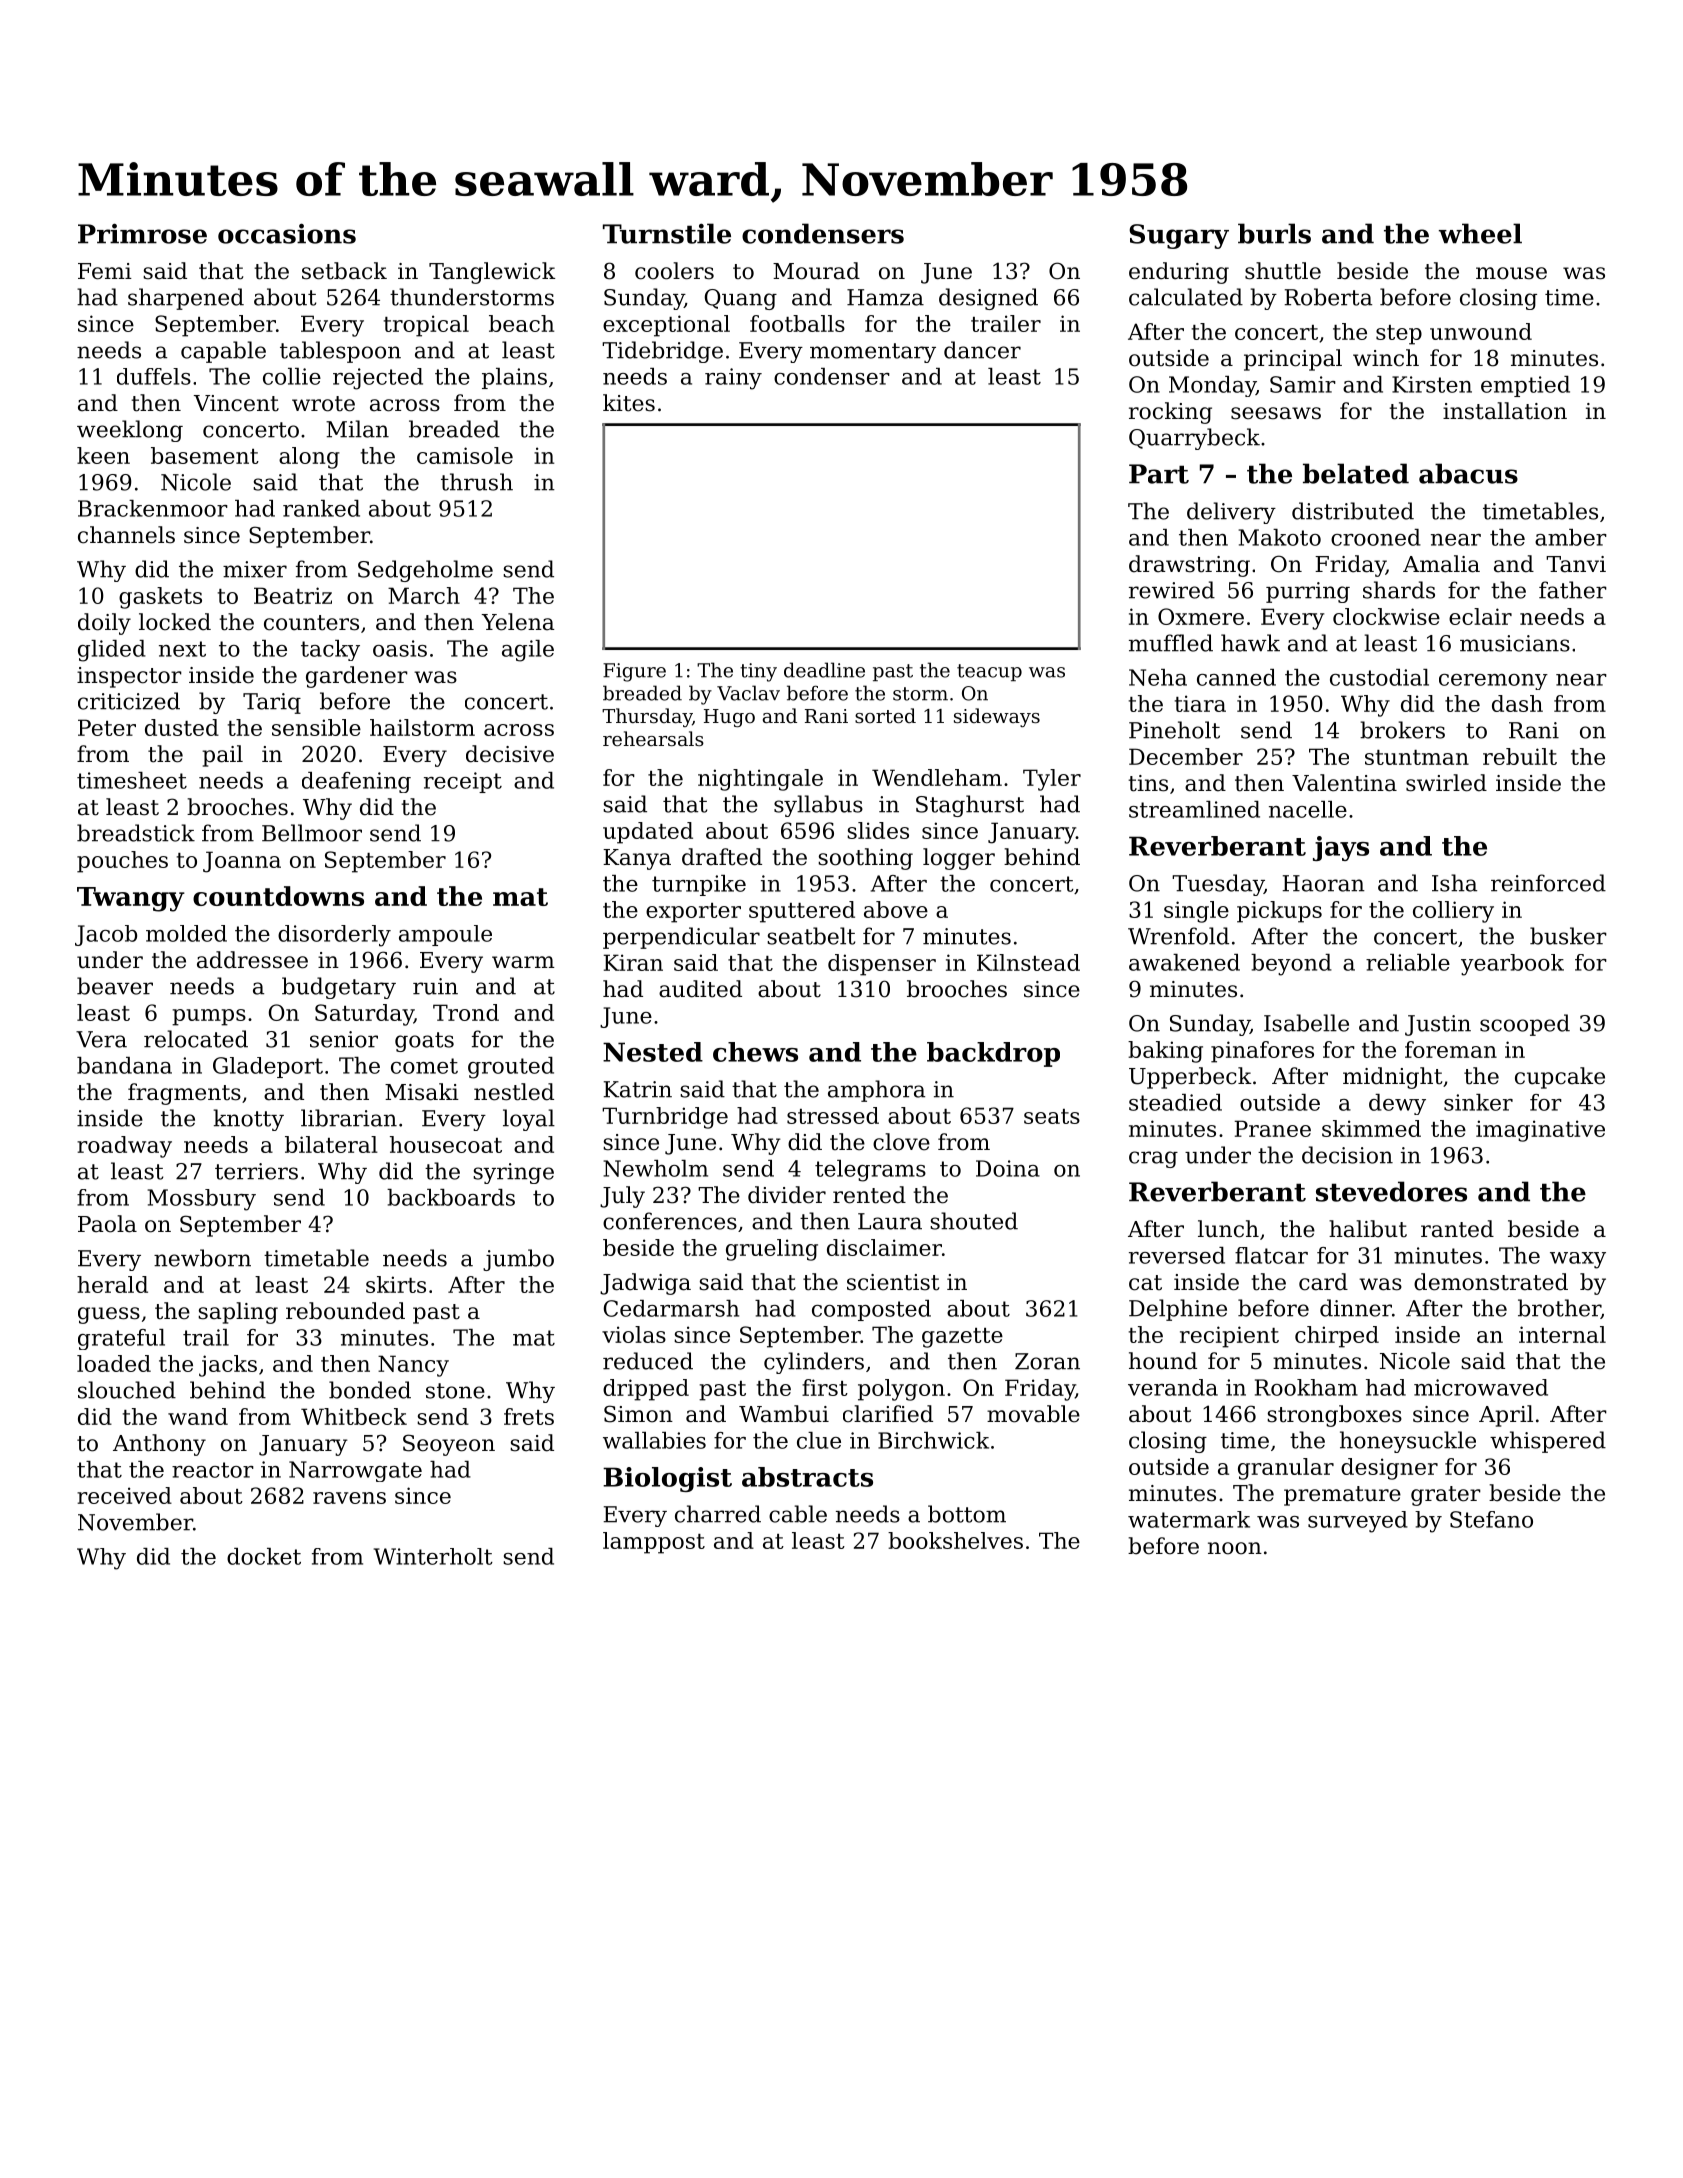 The image size is (1683, 2178). Describe the element at coordinates (264, 1556) in the image. I see `docket` at that location.
